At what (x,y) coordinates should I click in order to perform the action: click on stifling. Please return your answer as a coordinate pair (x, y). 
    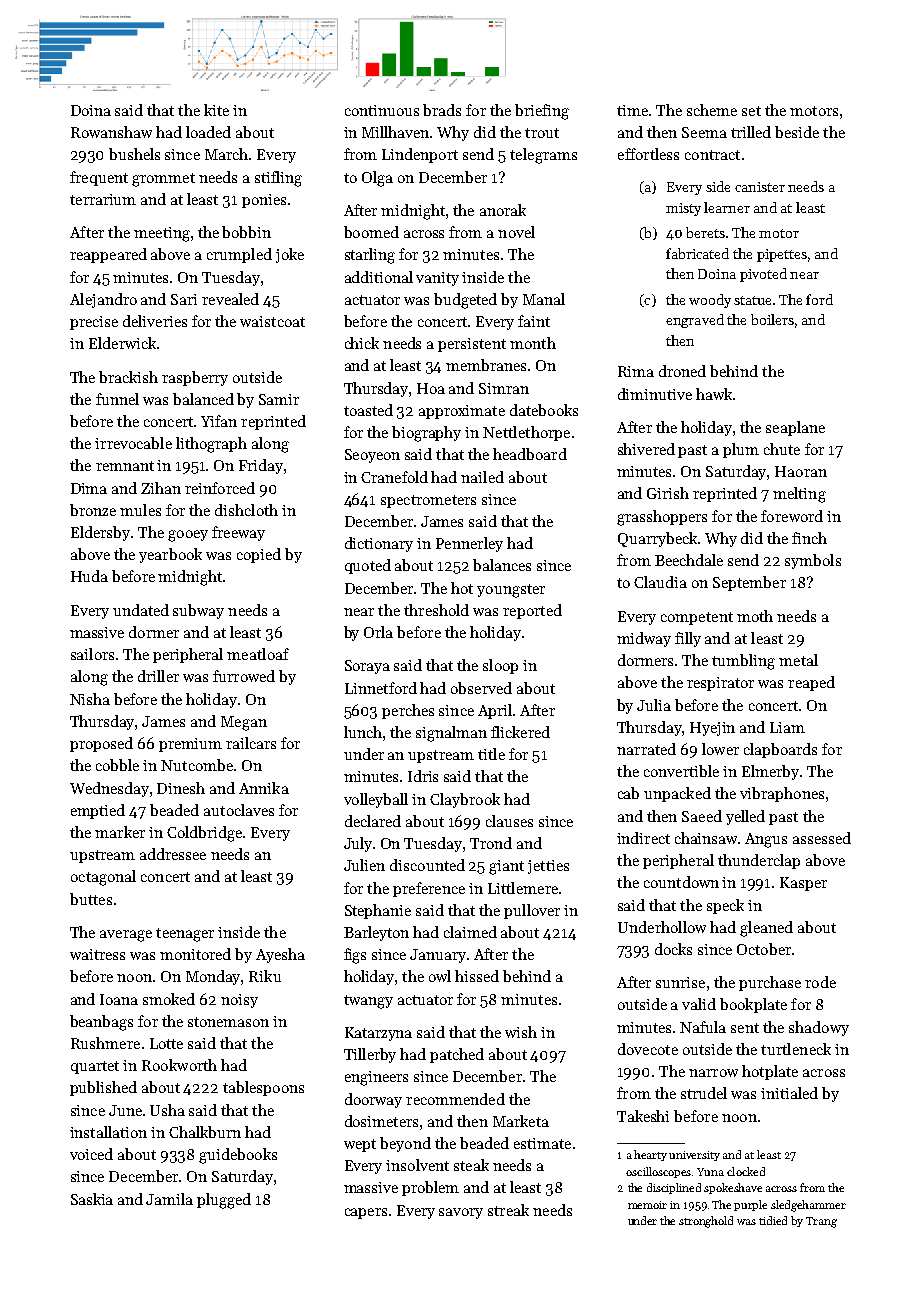
    Looking at the image, I should click on (278, 179).
